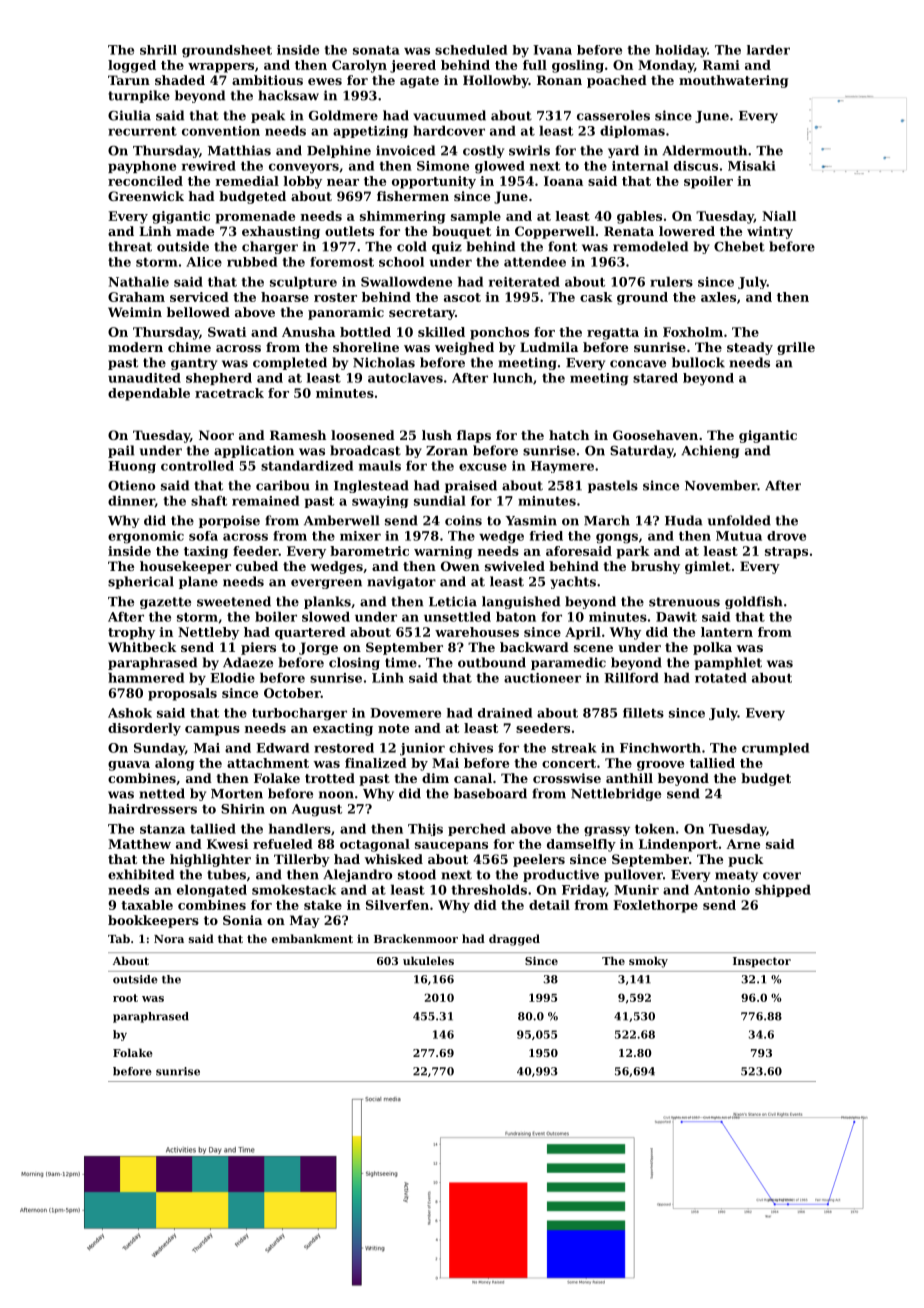  What do you see at coordinates (142, 167) in the document?
I see `payphone` at bounding box center [142, 167].
